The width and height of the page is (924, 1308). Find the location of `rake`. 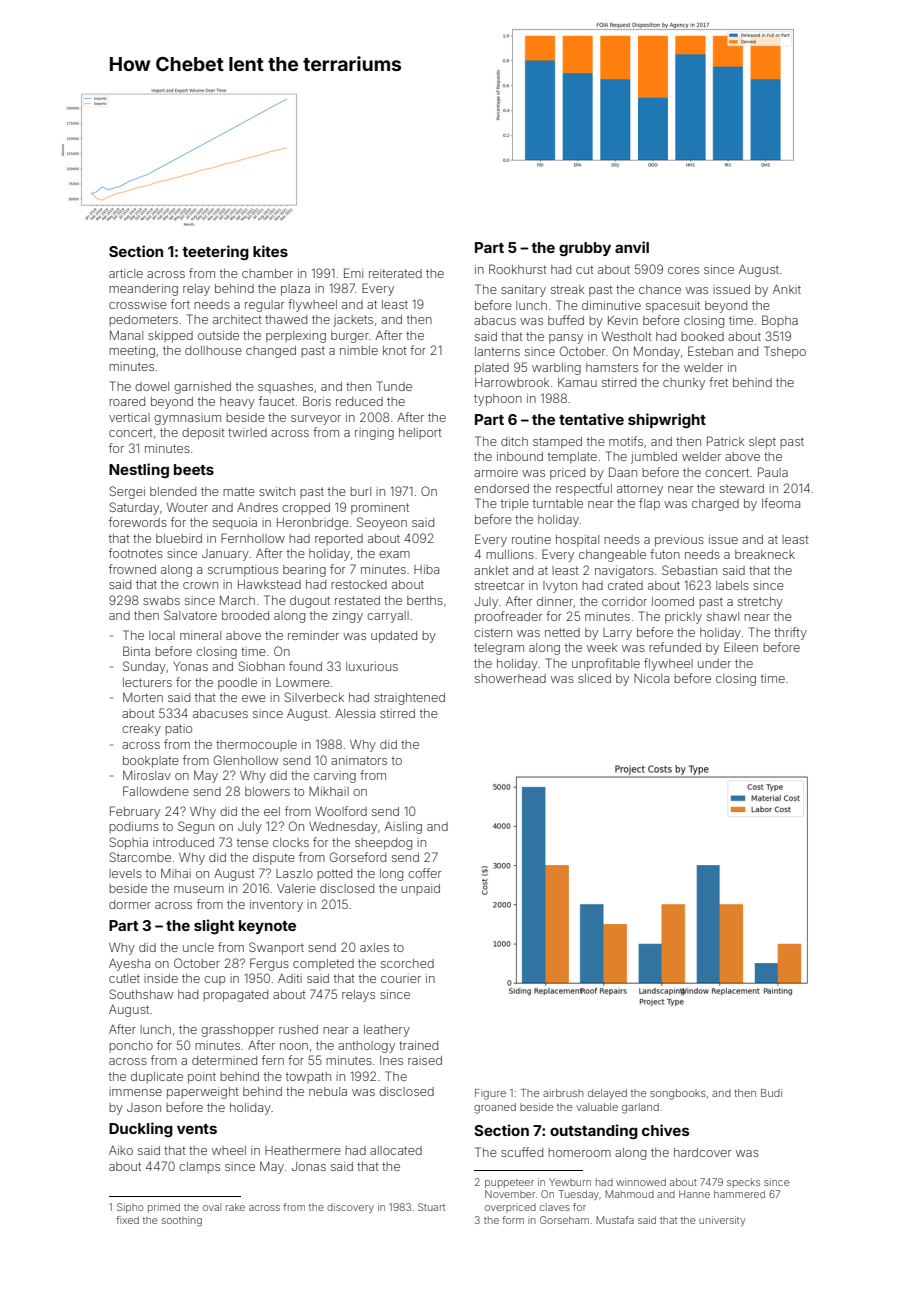

rake is located at coordinates (235, 1207).
